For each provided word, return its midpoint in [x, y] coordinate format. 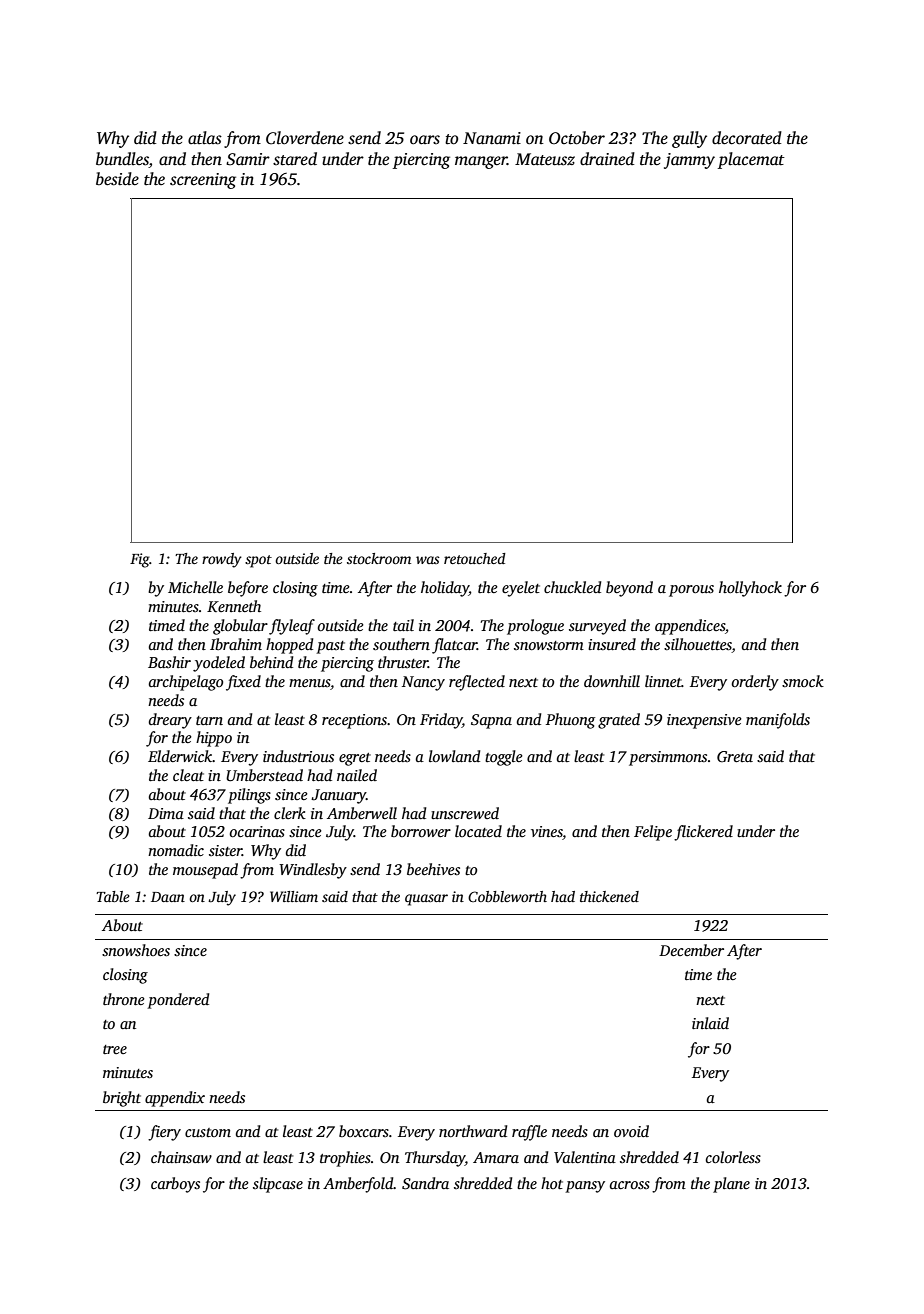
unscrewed [465, 813]
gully [689, 139]
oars [425, 140]
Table [113, 896]
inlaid [710, 1023]
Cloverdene [305, 138]
